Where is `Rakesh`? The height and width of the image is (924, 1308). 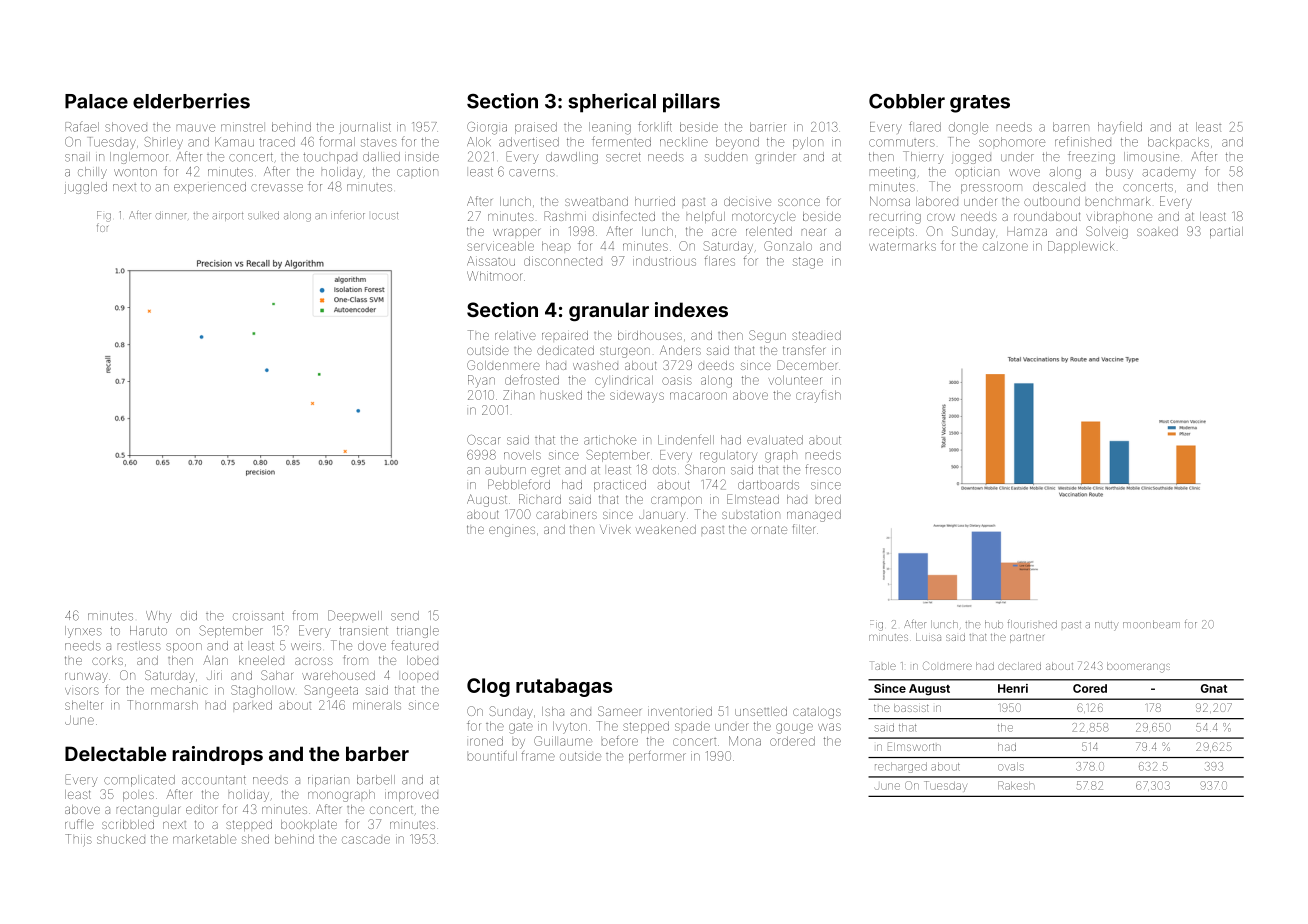
Rakesh is located at coordinates (1015, 785).
